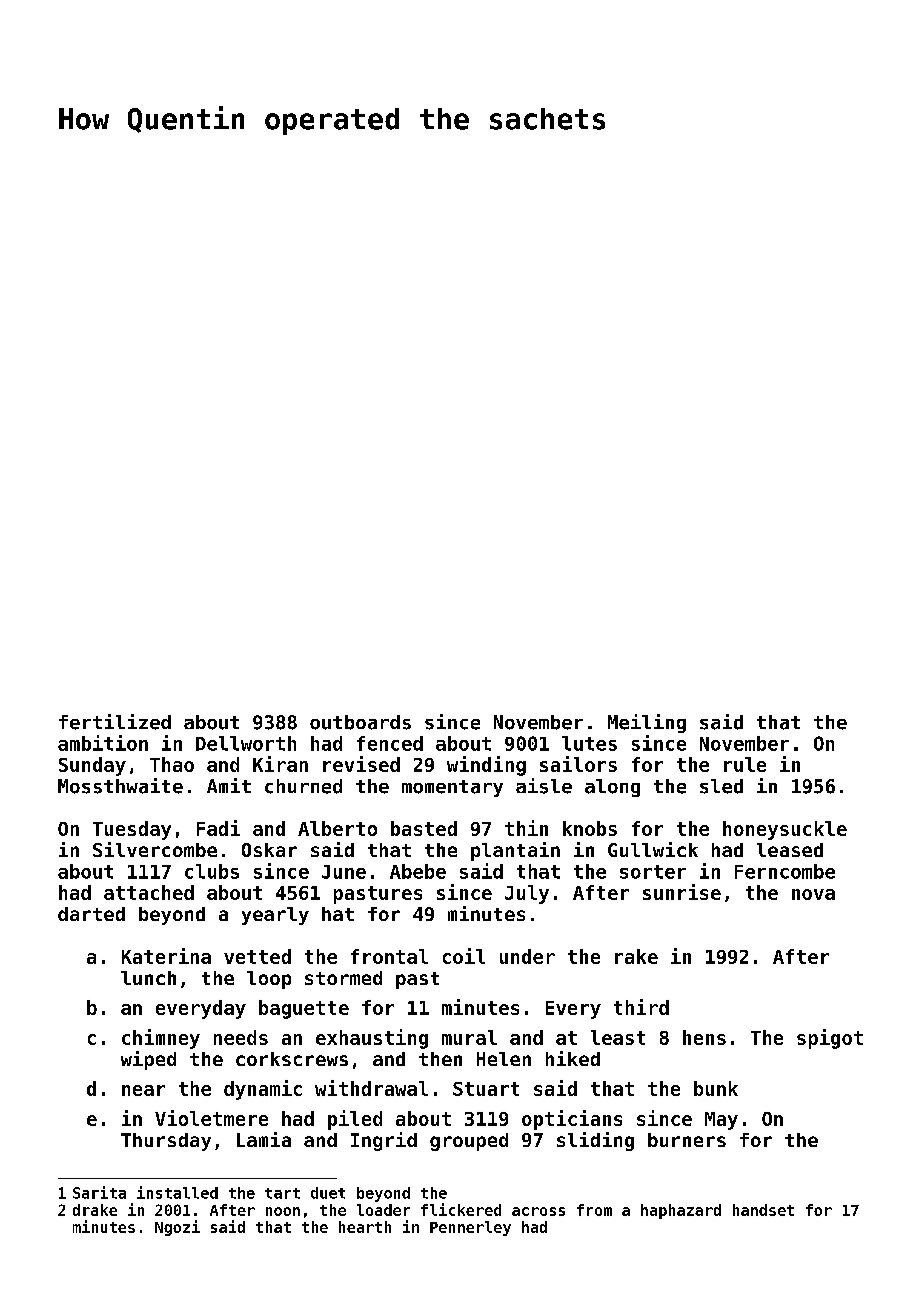  Describe the element at coordinates (115, 722) in the page. I see `fertilized` at that location.
